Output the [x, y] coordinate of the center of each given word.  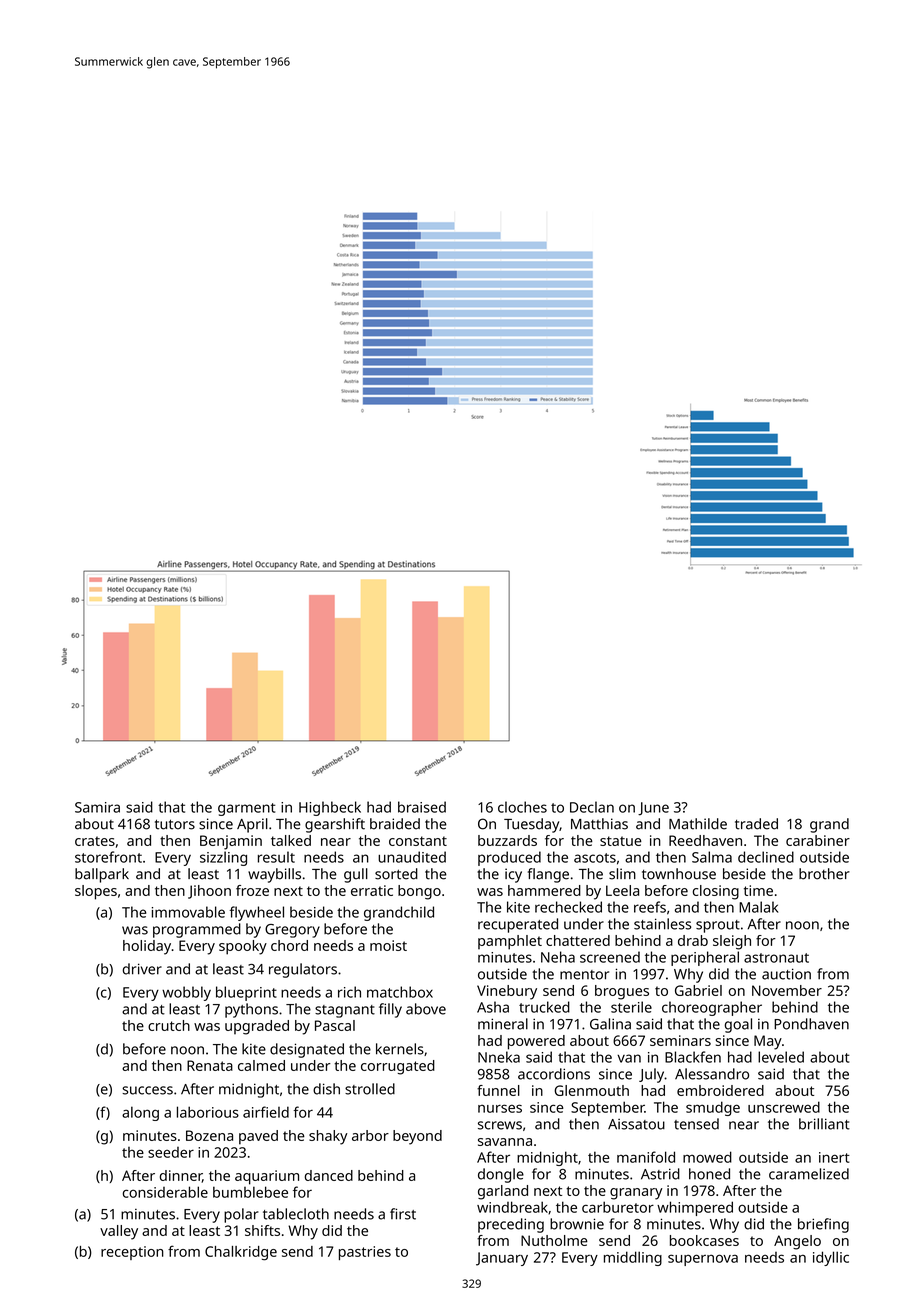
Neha [558, 957]
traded [756, 824]
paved [258, 1137]
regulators [303, 970]
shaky [328, 1137]
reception [132, 1253]
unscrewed [784, 1107]
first [403, 1214]
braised [422, 807]
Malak [758, 907]
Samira [97, 807]
